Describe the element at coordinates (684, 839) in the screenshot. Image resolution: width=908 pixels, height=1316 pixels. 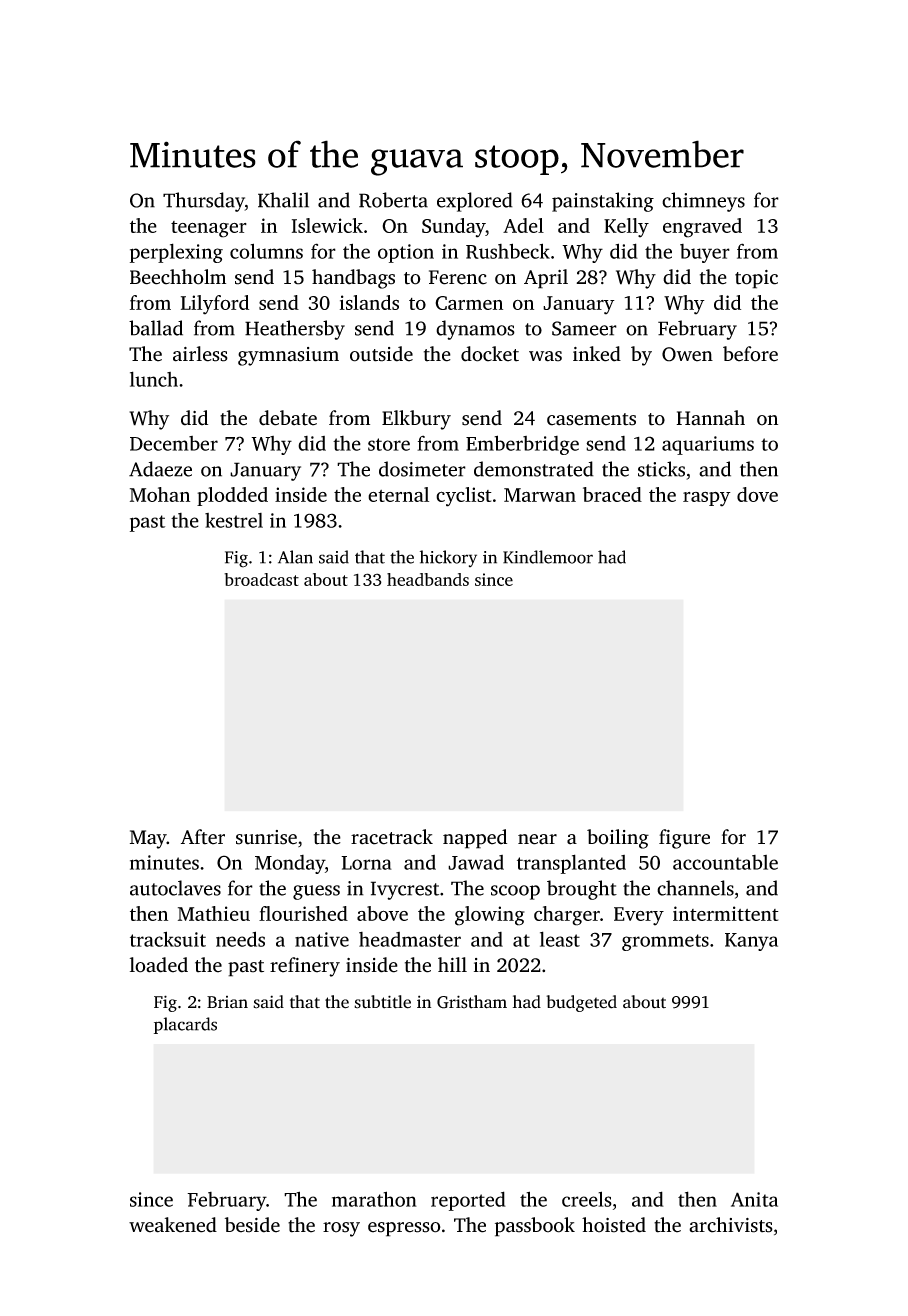
I see `figure` at that location.
